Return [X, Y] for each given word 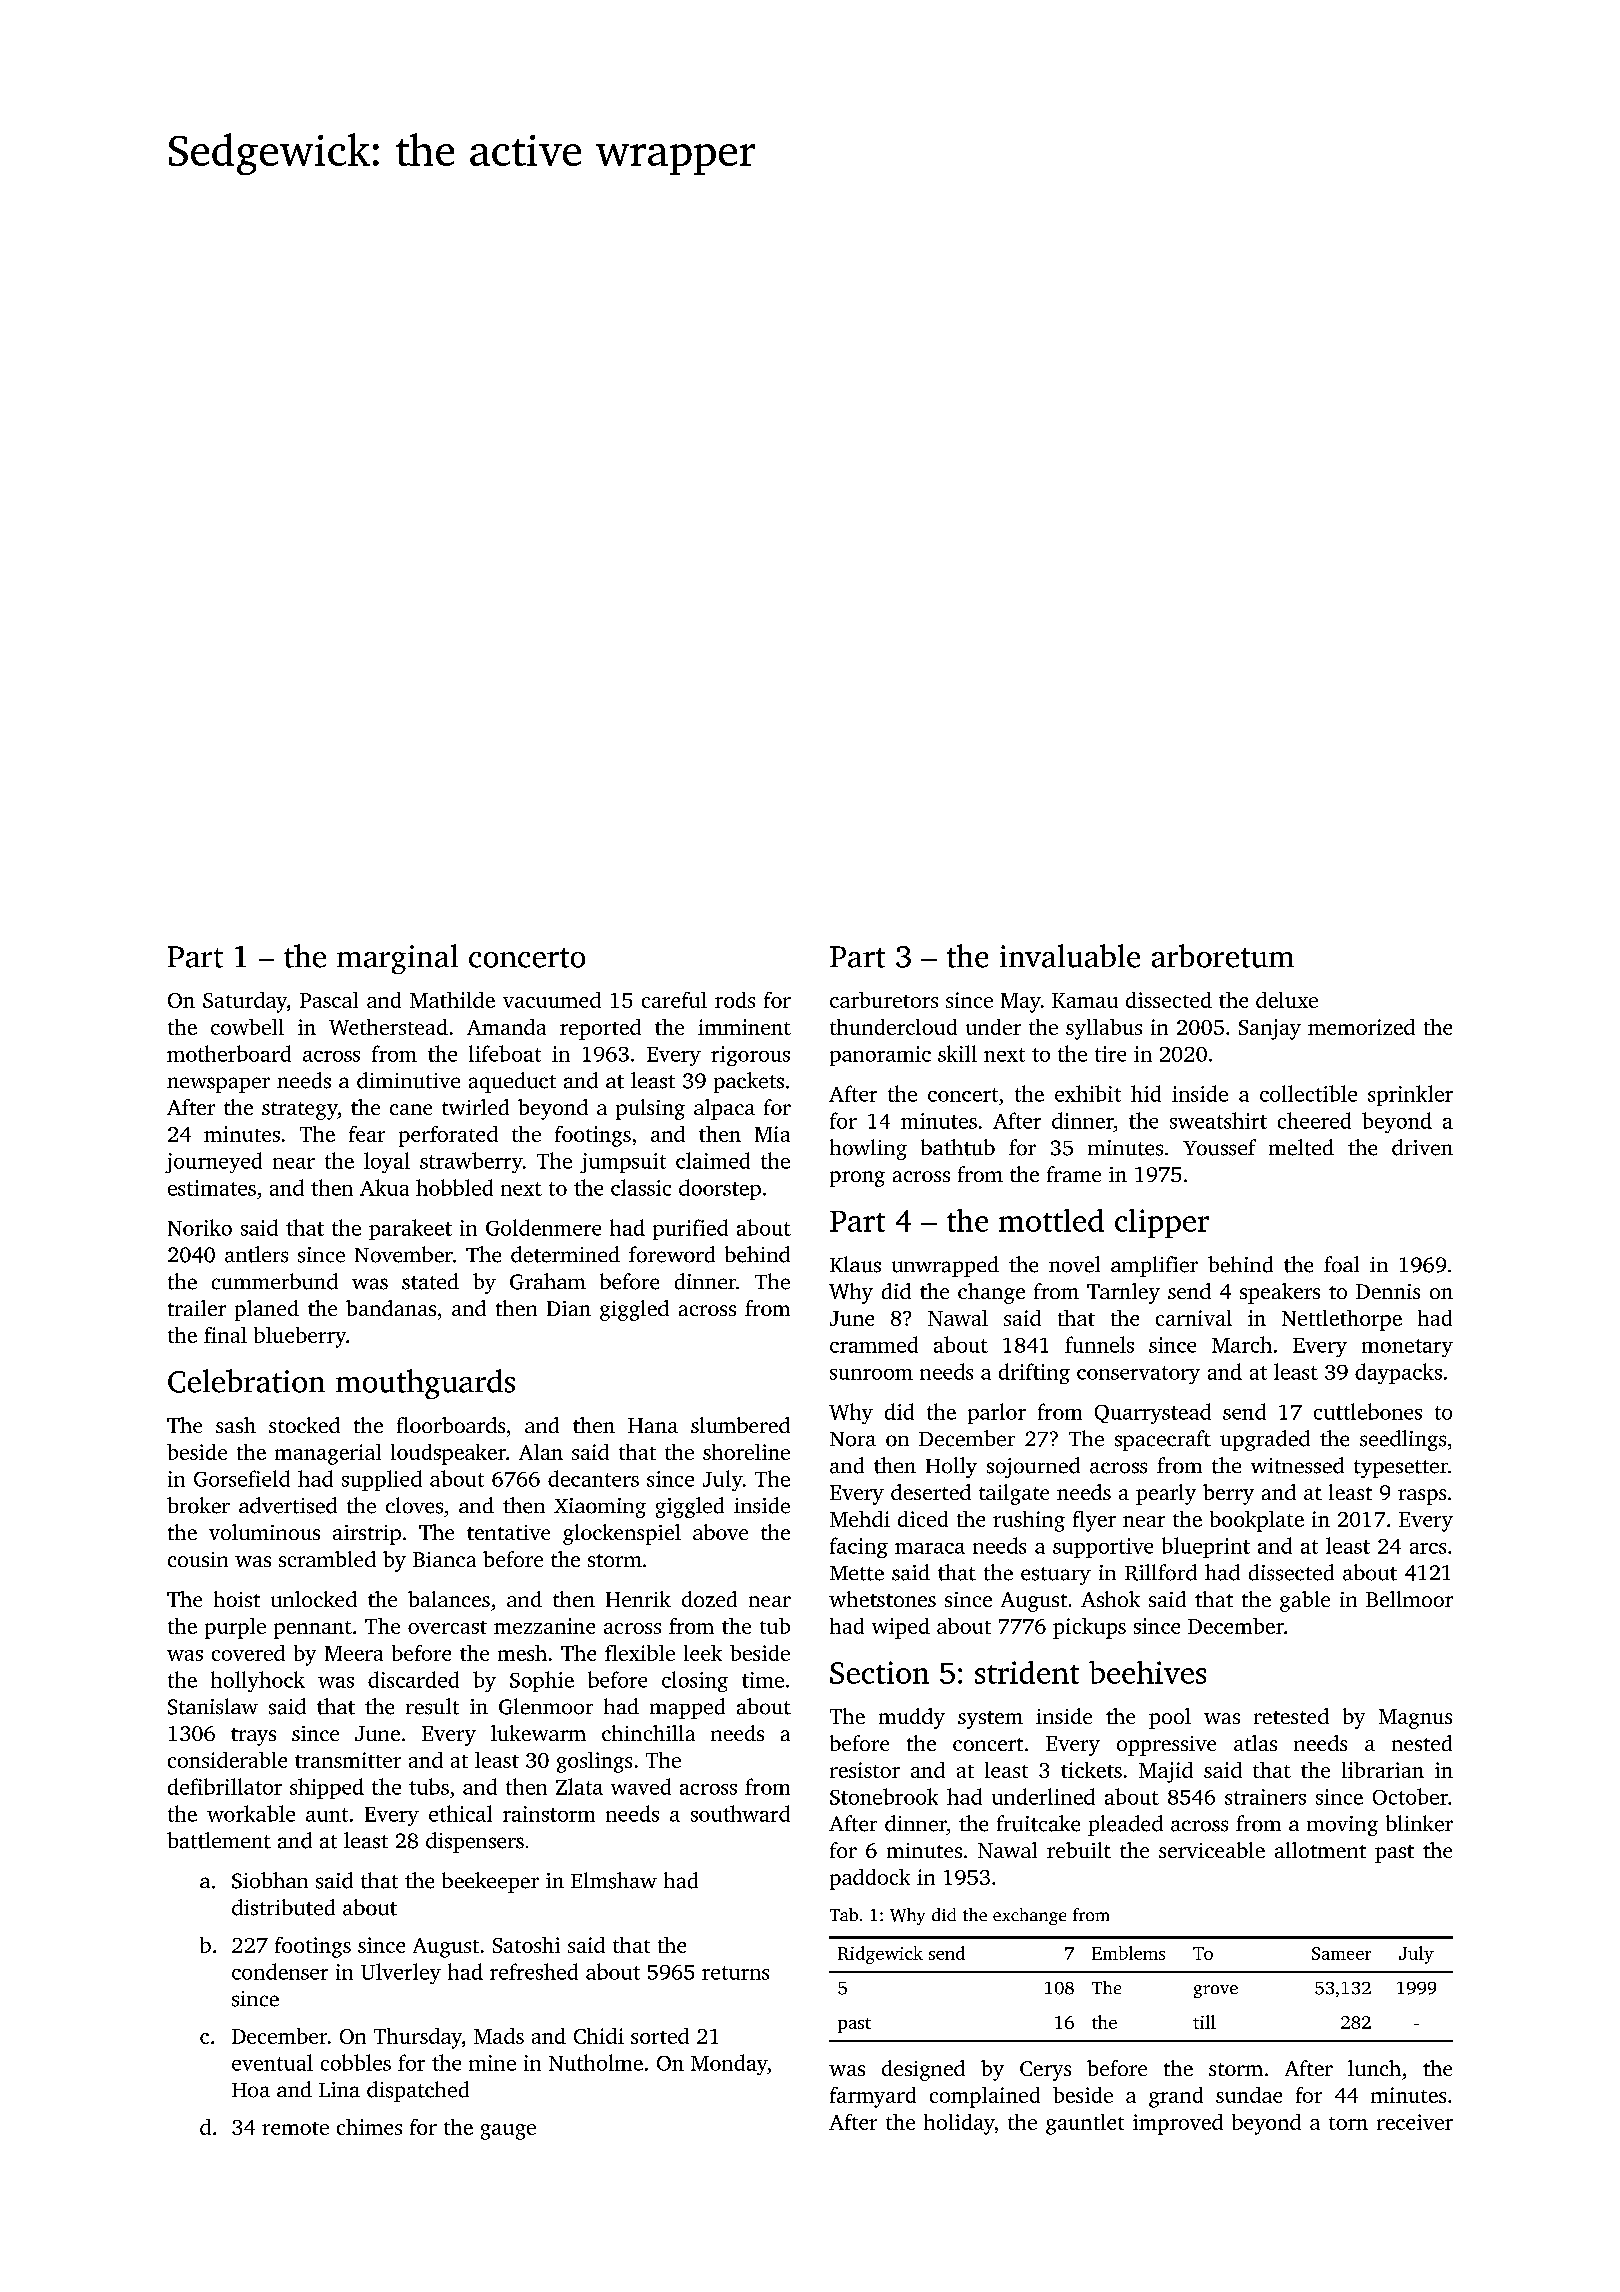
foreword [672, 1254]
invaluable [1070, 956]
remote [295, 2128]
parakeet [410, 1229]
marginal [397, 959]
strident [1027, 1672]
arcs [1428, 1548]
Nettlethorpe [1342, 1320]
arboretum [1223, 956]
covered [248, 1653]
